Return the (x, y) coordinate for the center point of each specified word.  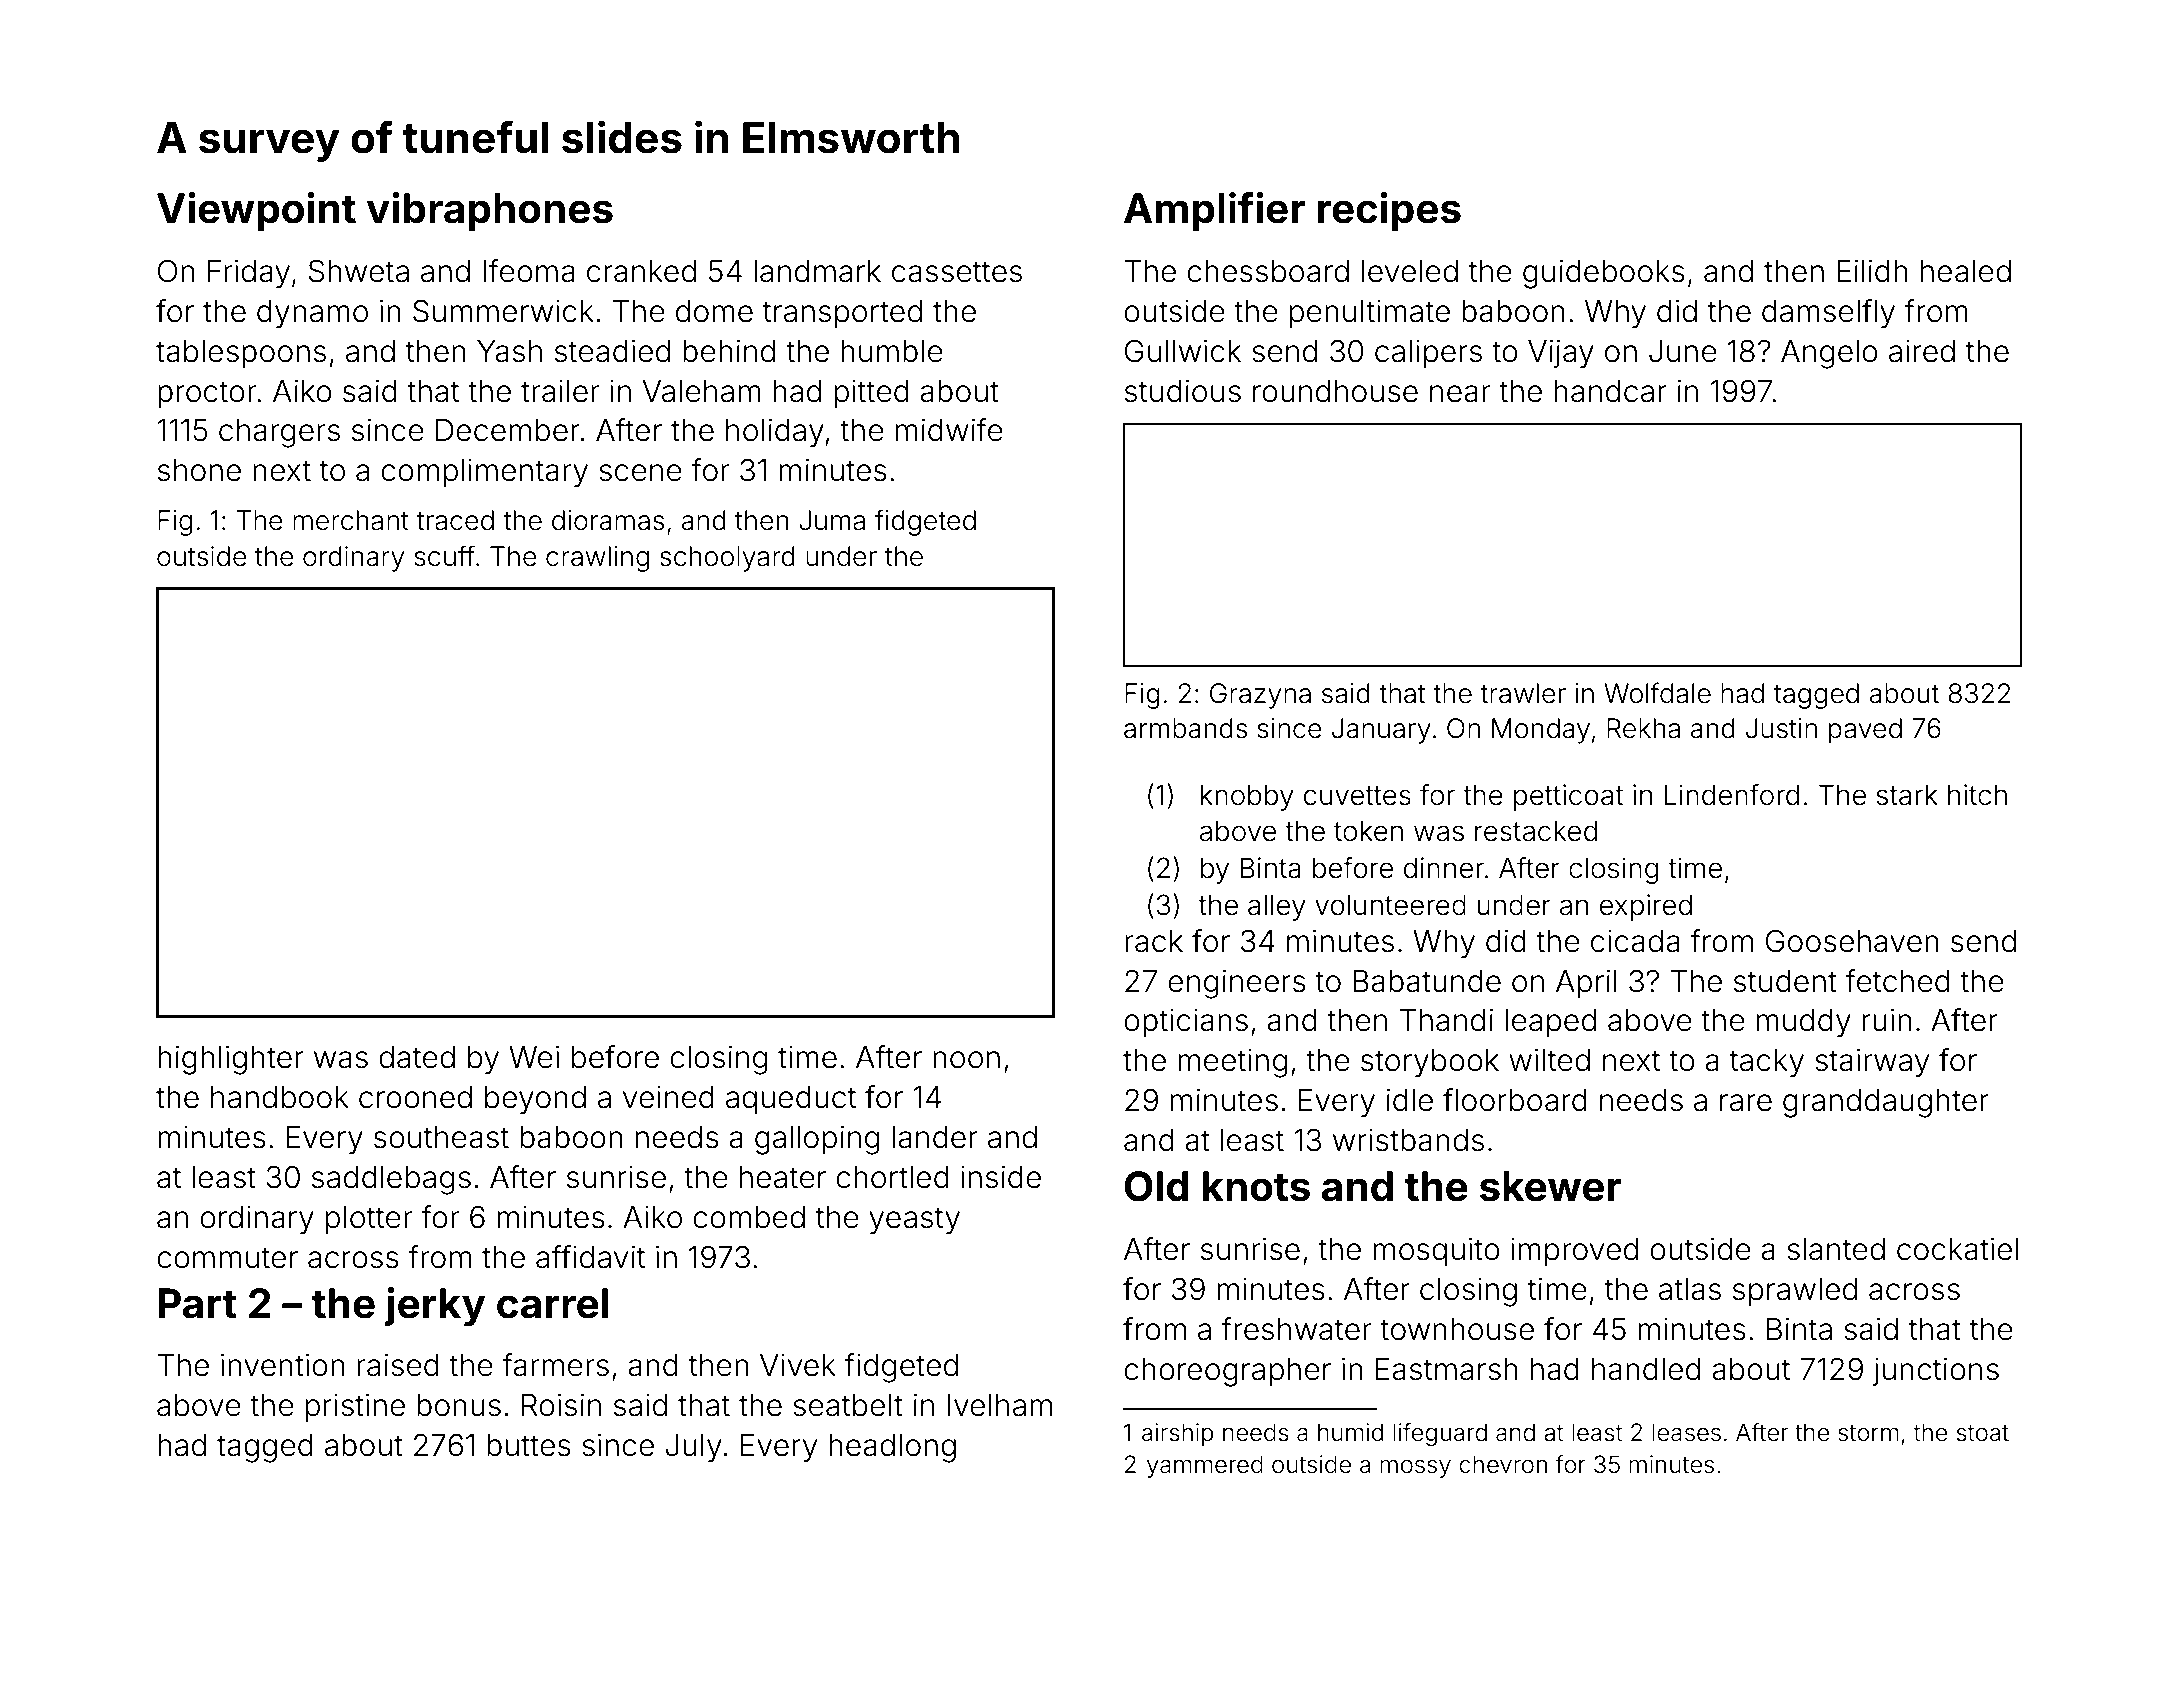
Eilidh (1872, 271)
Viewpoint (256, 212)
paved (1865, 731)
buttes (529, 1445)
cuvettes (1357, 796)
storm (1868, 1433)
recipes (1389, 212)
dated (417, 1057)
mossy (1415, 1468)
